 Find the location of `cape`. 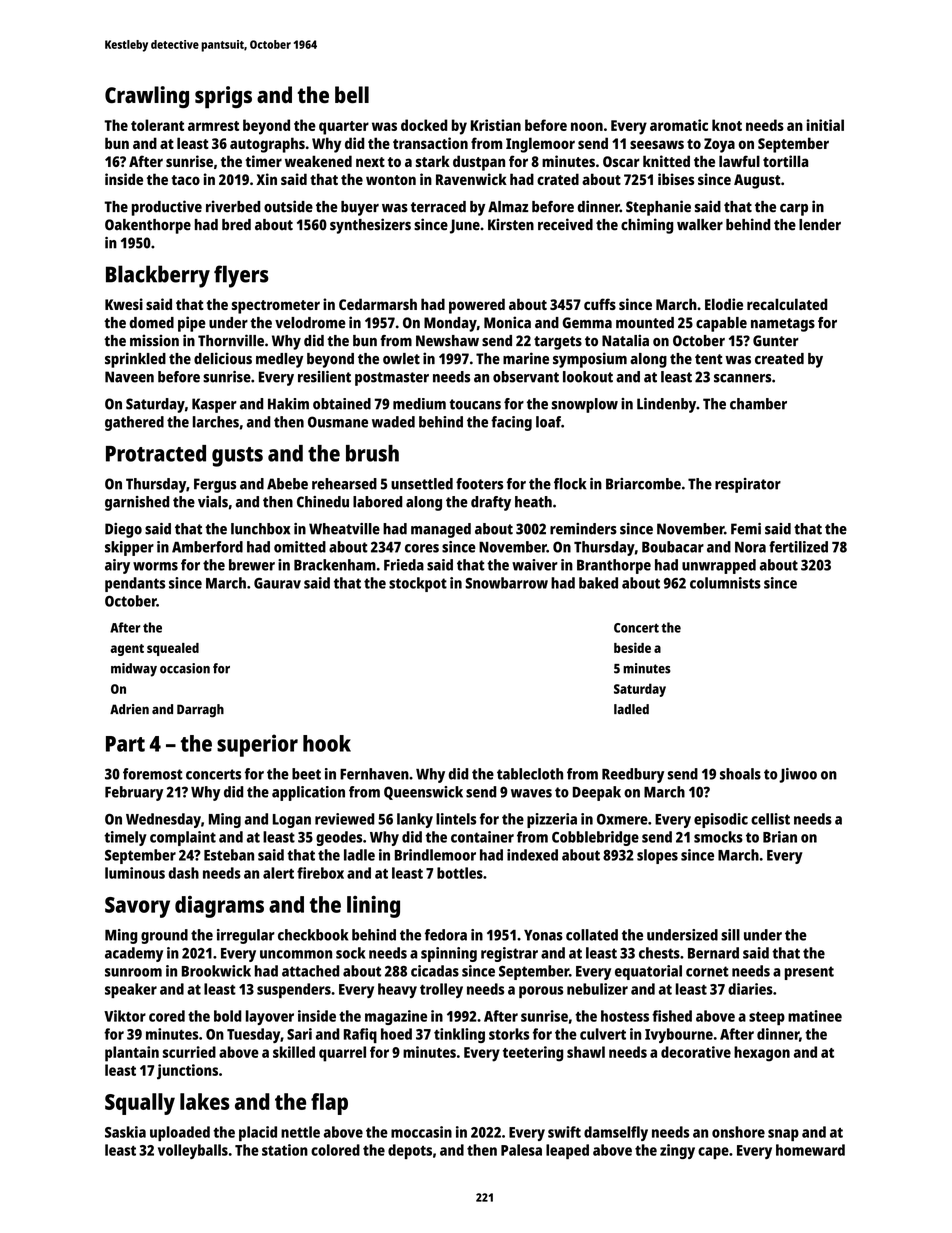

cape is located at coordinates (713, 1153).
